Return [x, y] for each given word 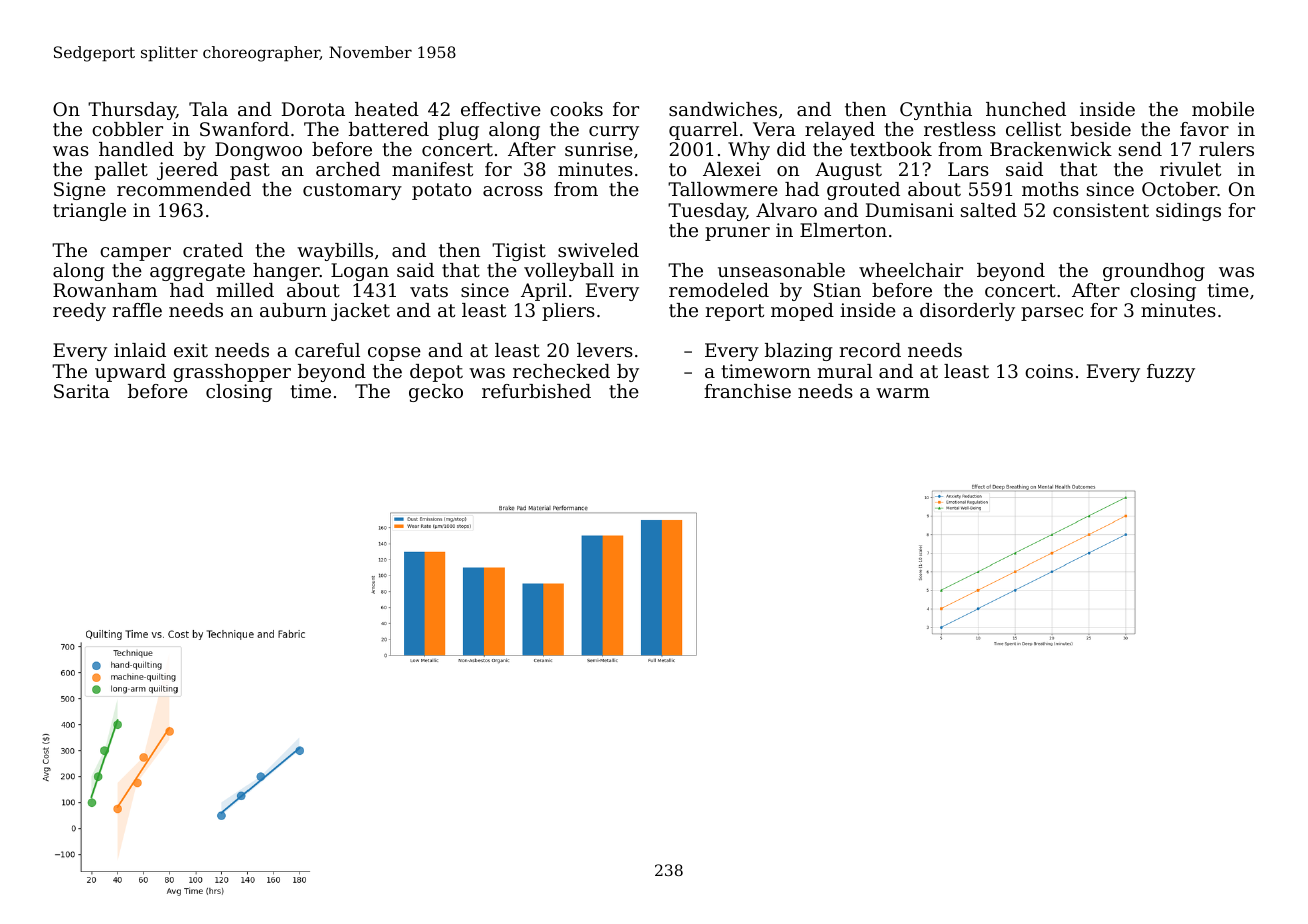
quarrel [703, 131]
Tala [208, 109]
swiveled [598, 250]
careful [327, 350]
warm [903, 393]
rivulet [1190, 169]
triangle [89, 212]
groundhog [1154, 272]
